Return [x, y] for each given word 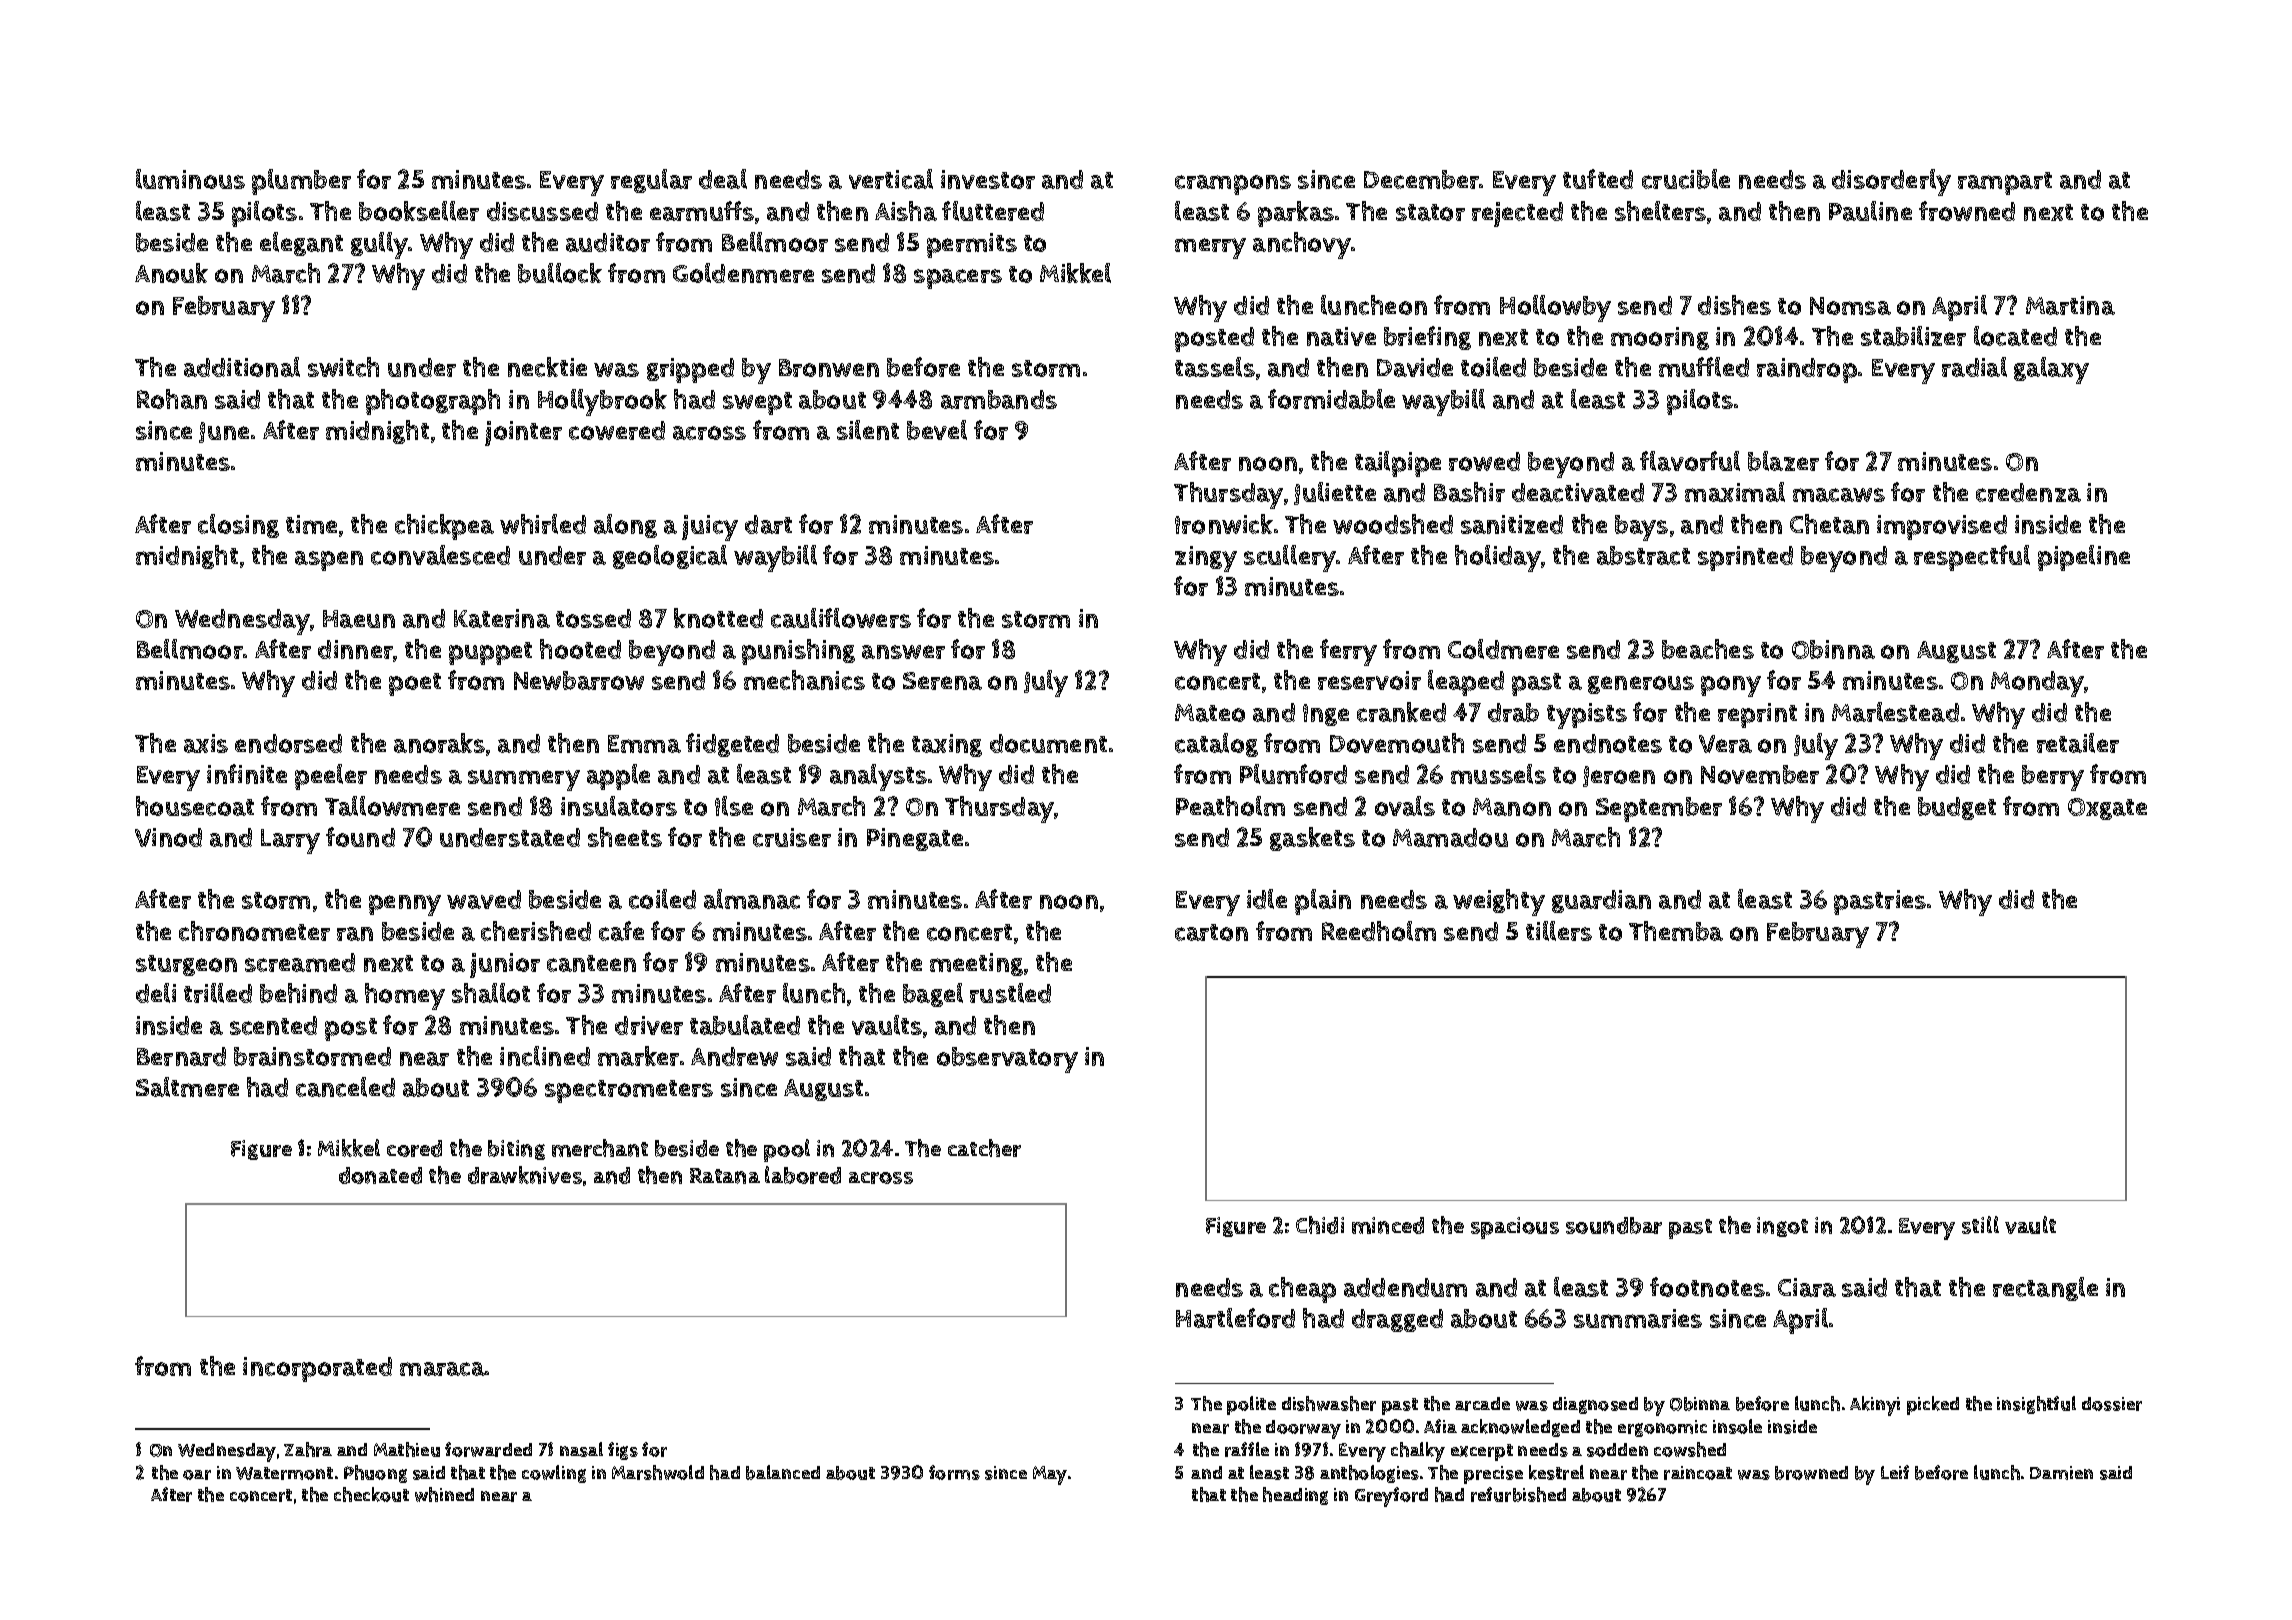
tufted [1598, 179]
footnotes [1707, 1287]
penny [405, 905]
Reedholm [1379, 931]
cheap [1302, 1290]
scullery [1290, 558]
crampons [1233, 185]
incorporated [317, 1369]
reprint [1757, 715]
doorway [1303, 1429]
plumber [301, 182]
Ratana [725, 1176]
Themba [1676, 931]
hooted [580, 649]
